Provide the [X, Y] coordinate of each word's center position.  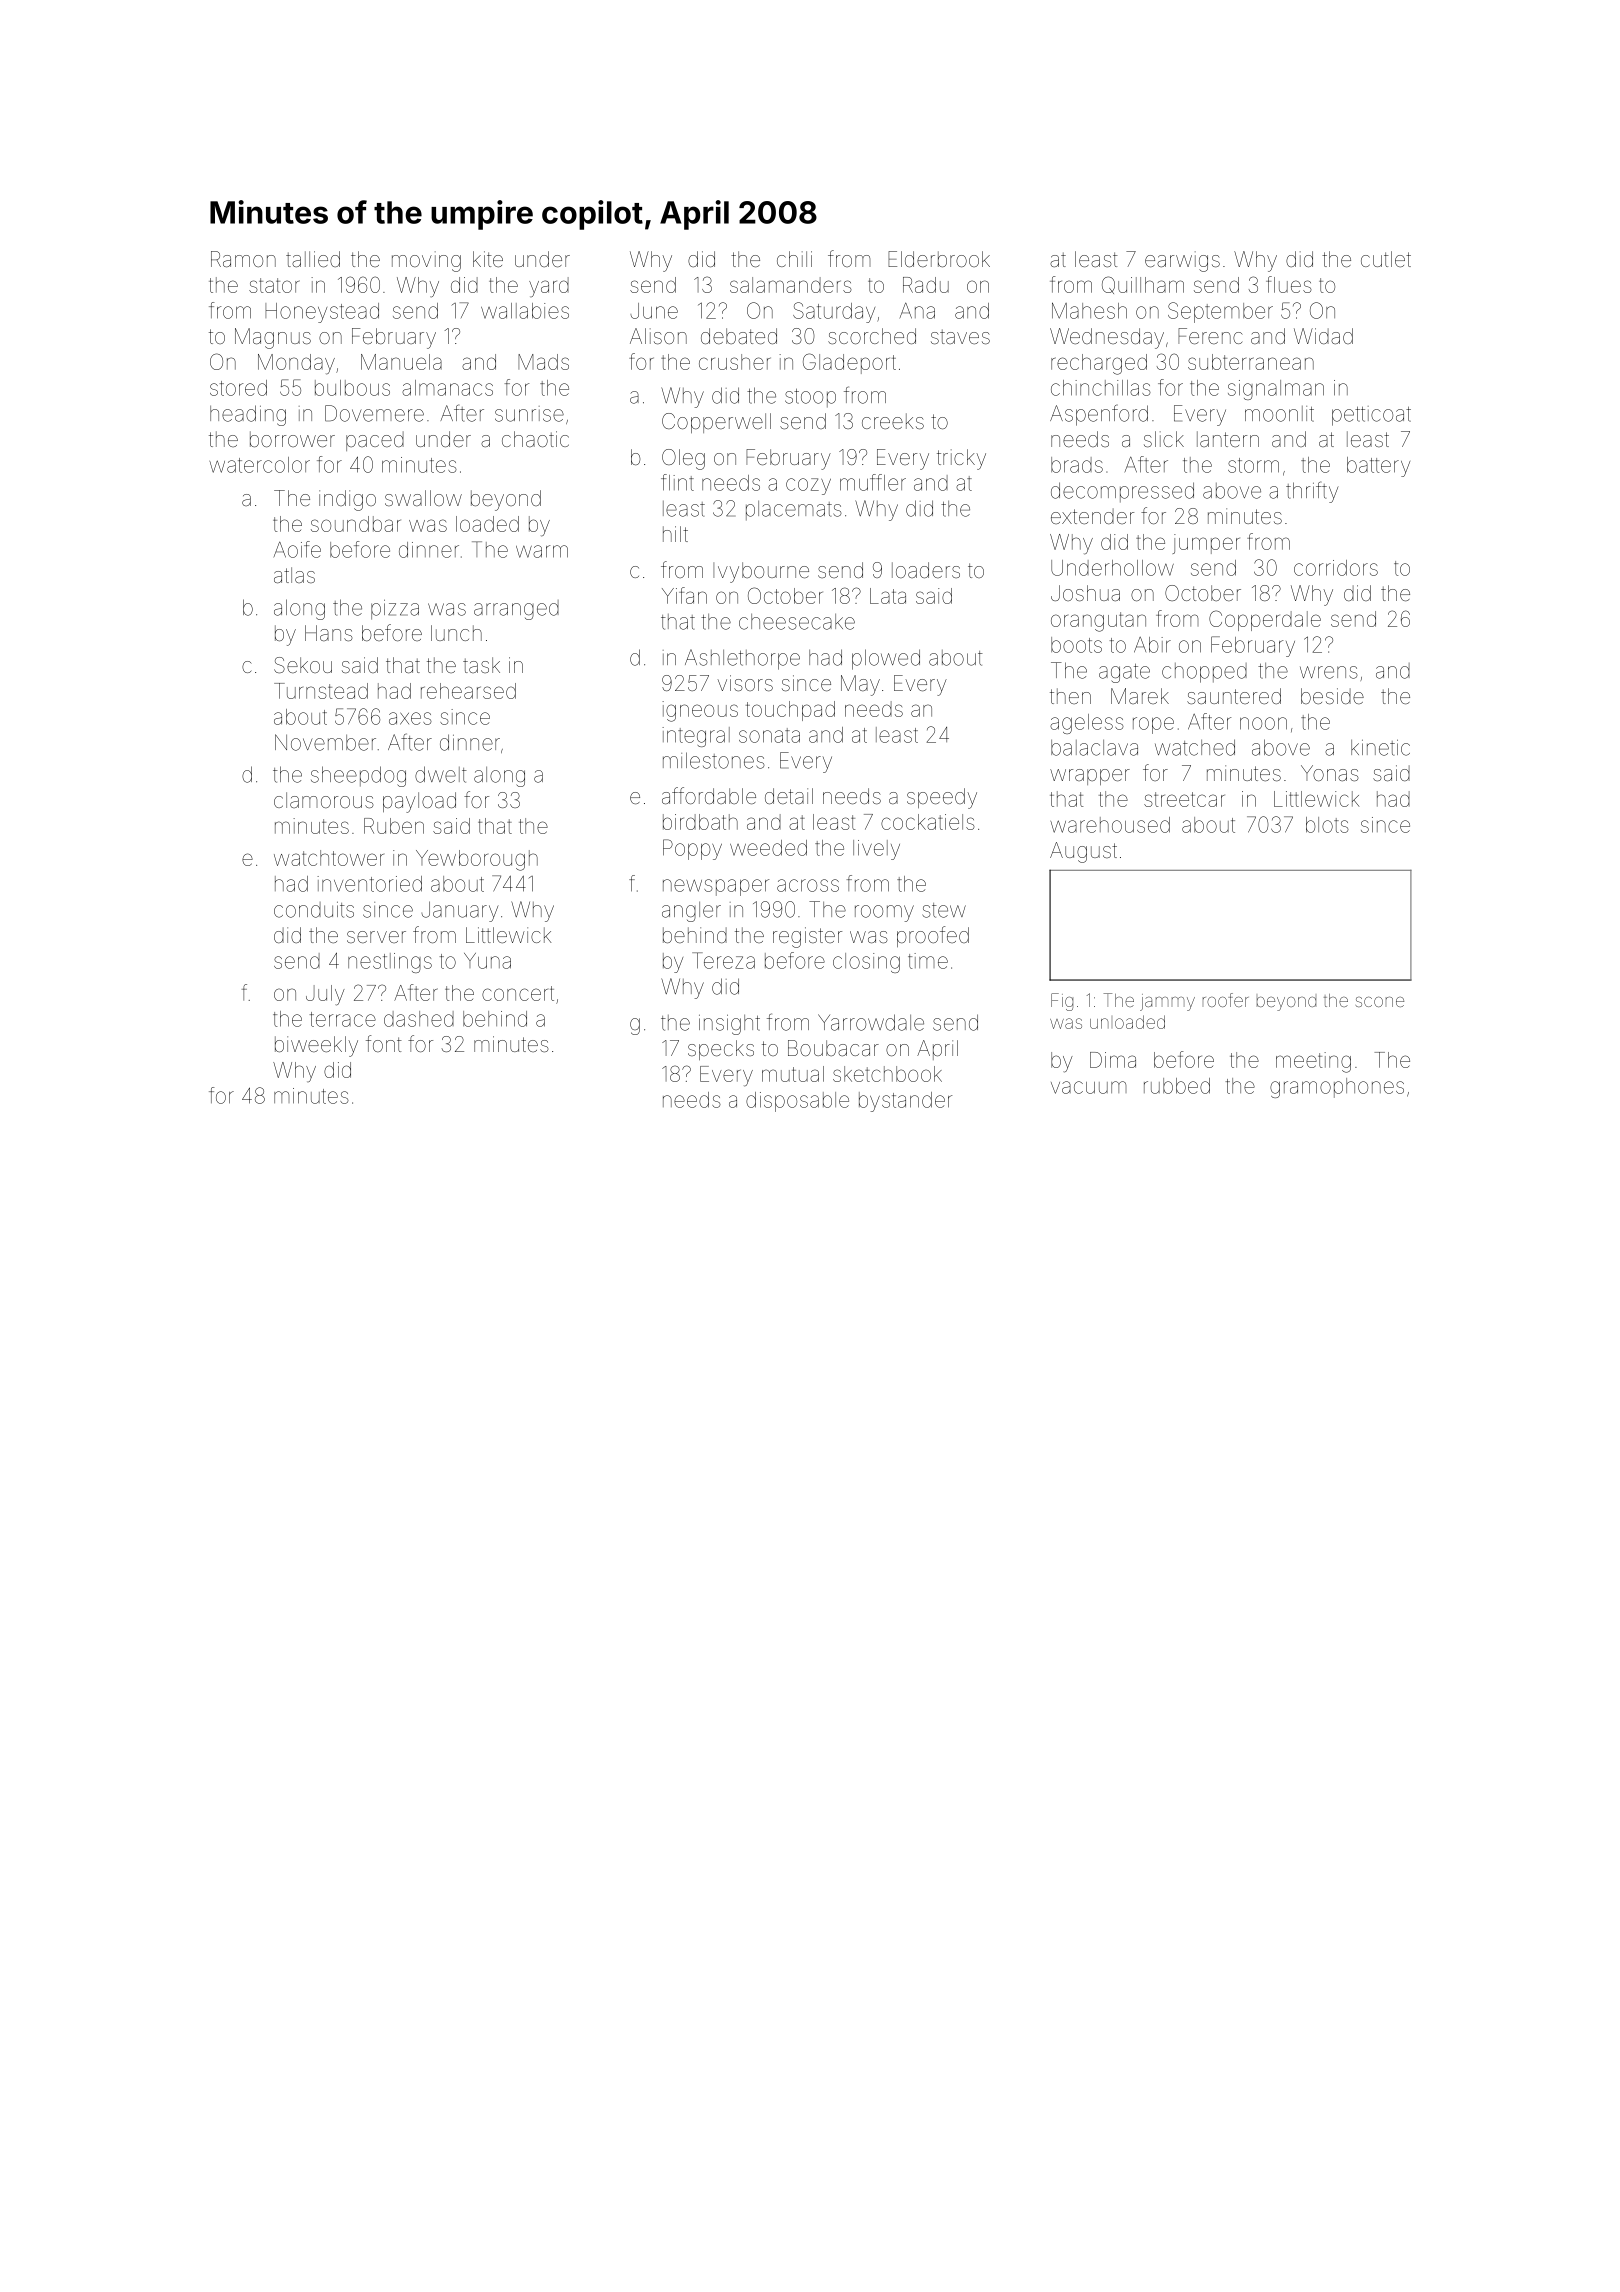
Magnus [273, 338]
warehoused [1110, 825]
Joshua [1085, 593]
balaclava [1094, 748]
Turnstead [321, 691]
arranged [516, 610]
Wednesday [1107, 338]
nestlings [390, 963]
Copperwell [716, 423]
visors [745, 683]
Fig [1062, 1002]
